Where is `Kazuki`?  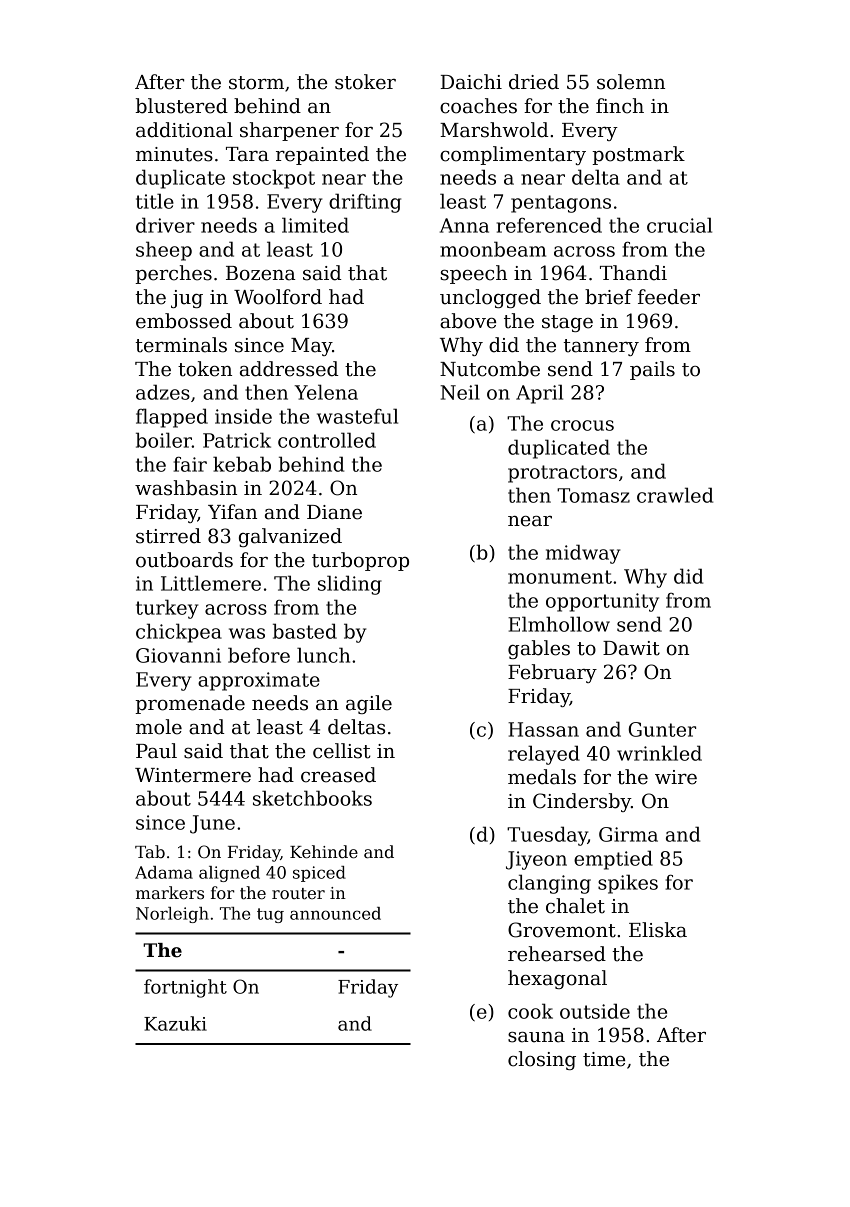
Kazuki is located at coordinates (175, 1023).
